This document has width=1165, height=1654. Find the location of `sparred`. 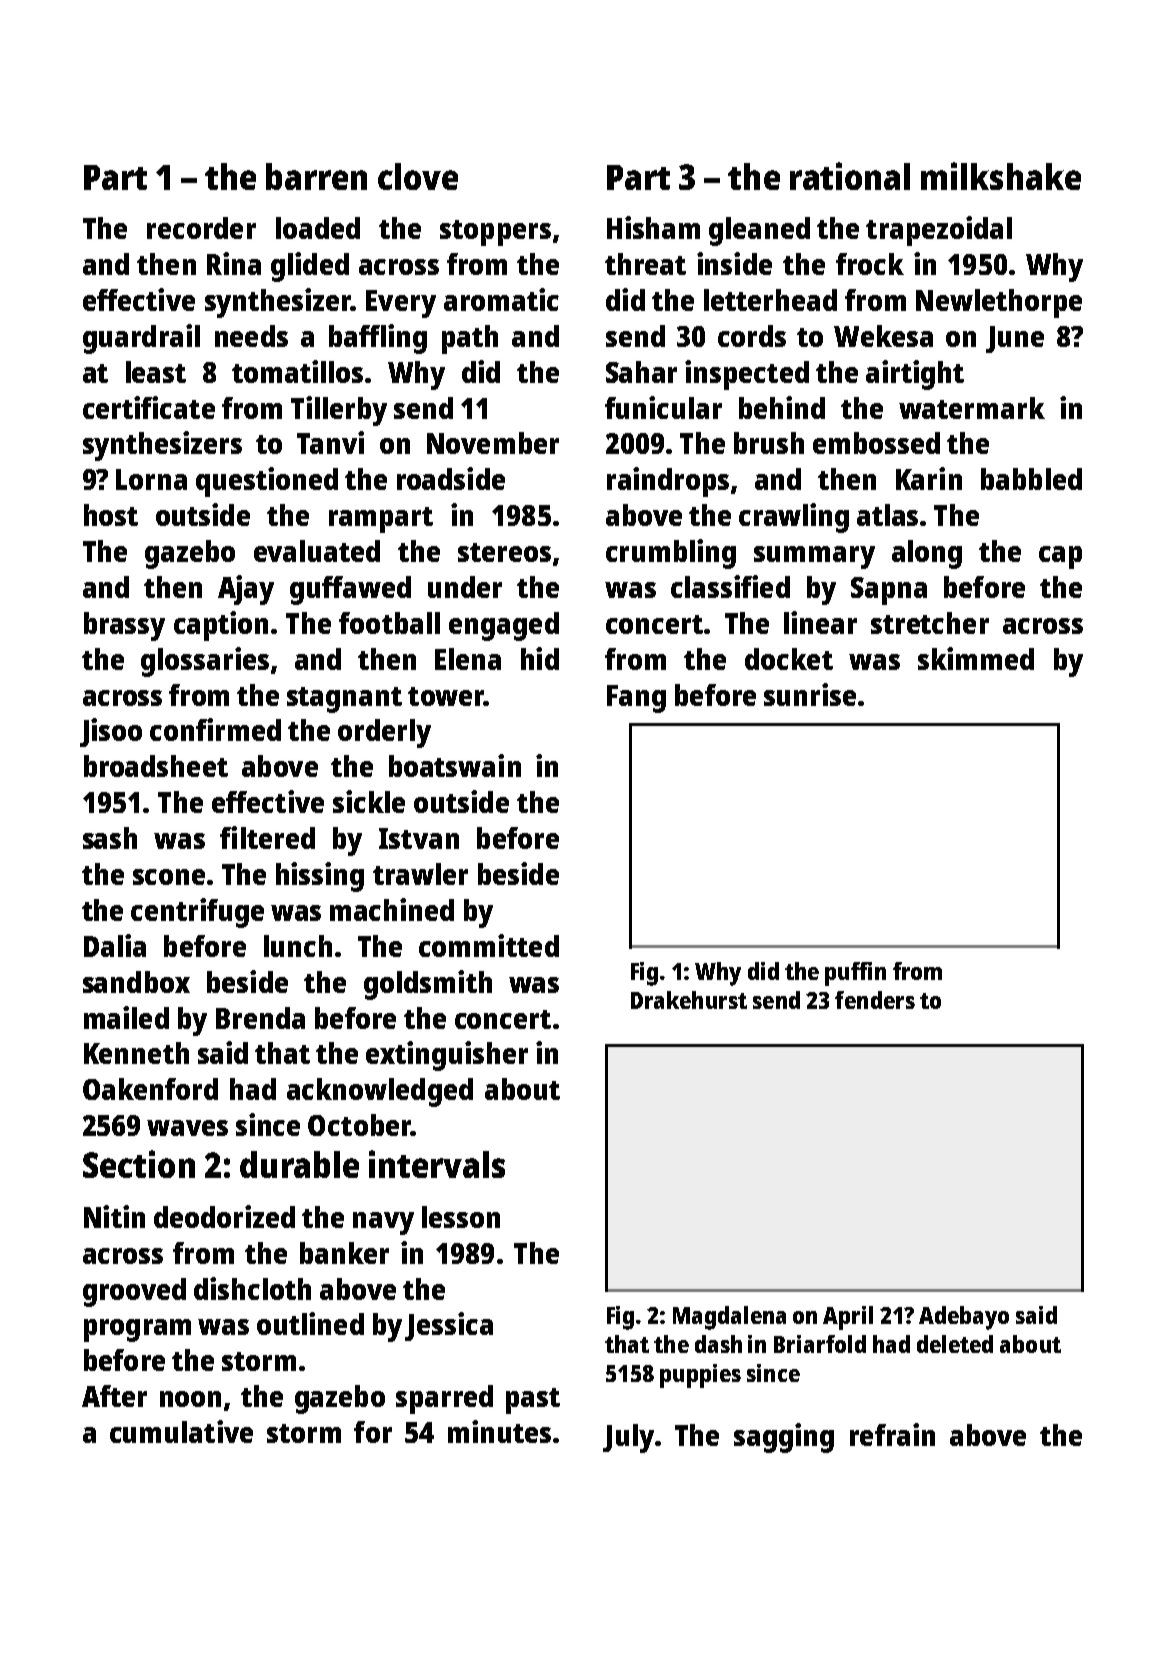

sparred is located at coordinates (444, 1399).
